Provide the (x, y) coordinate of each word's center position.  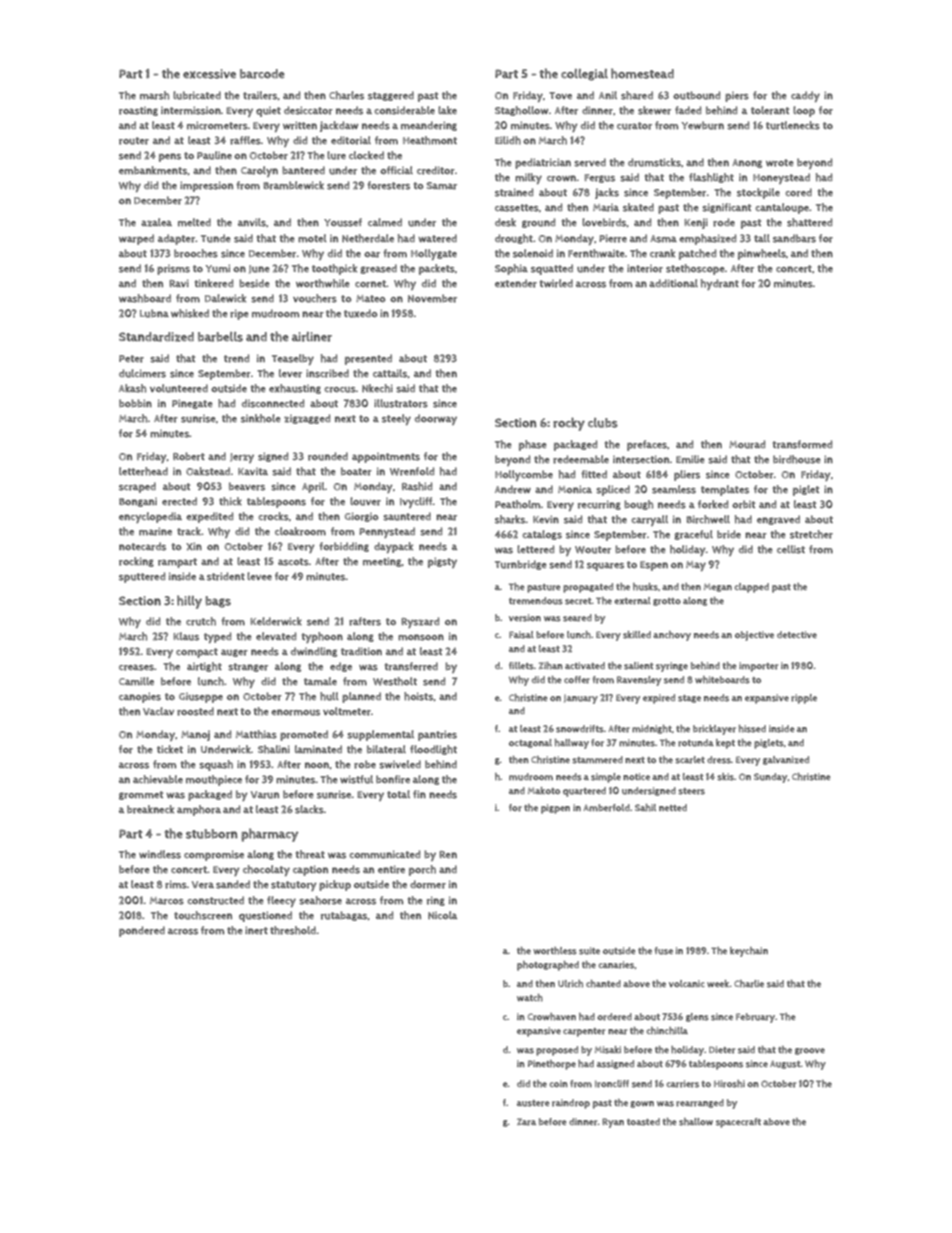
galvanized (786, 760)
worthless (555, 951)
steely (396, 419)
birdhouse (796, 459)
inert (256, 930)
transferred (411, 666)
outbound (696, 95)
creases (136, 667)
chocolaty (266, 870)
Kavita (253, 471)
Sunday (770, 778)
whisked (190, 313)
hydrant (720, 284)
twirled (556, 283)
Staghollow (522, 111)
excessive (209, 74)
